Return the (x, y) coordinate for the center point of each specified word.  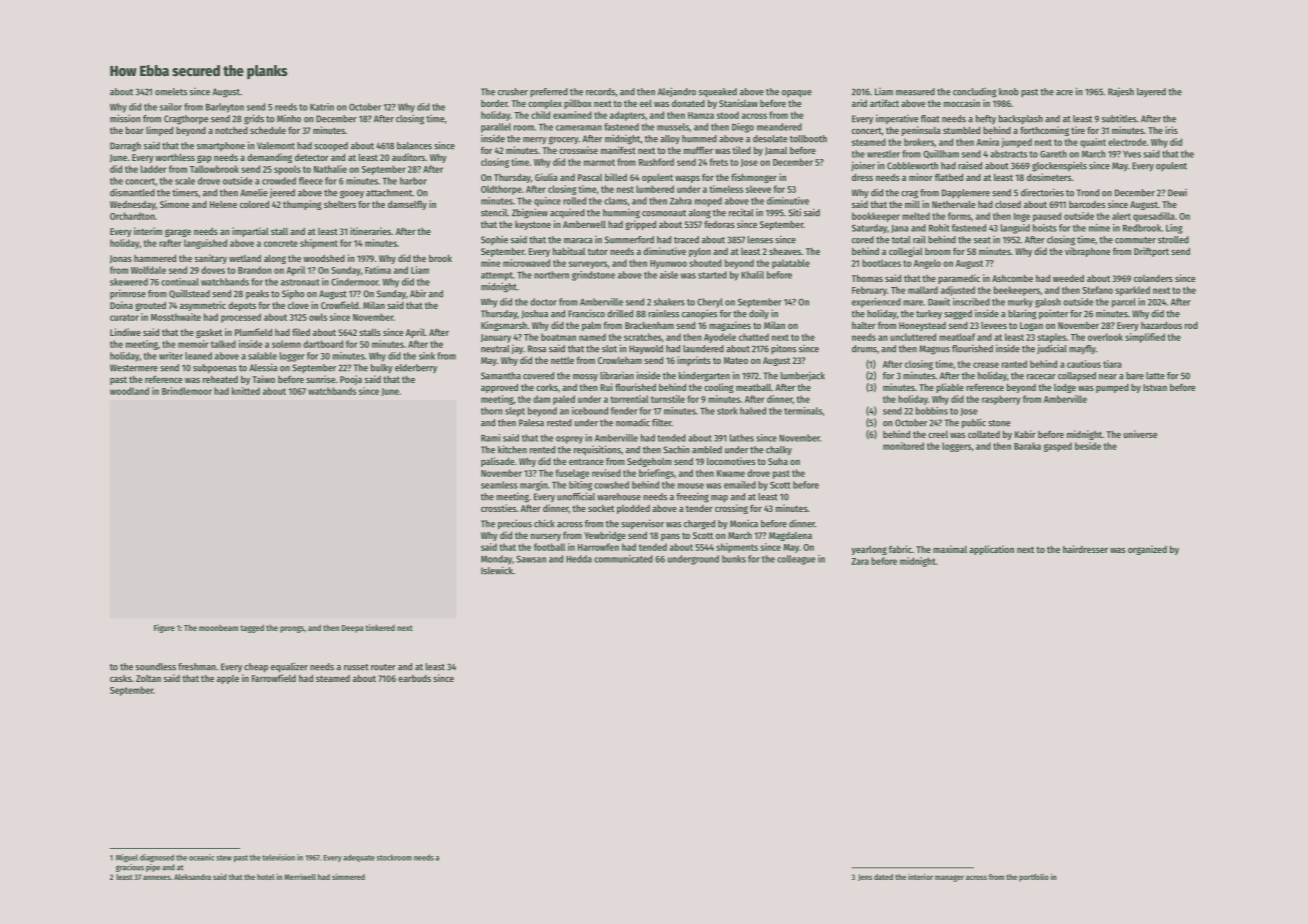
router (383, 667)
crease (986, 365)
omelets (171, 92)
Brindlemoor (187, 391)
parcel (1124, 303)
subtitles (1119, 118)
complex (545, 104)
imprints (694, 361)
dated (883, 877)
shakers (669, 302)
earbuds (414, 678)
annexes (157, 877)
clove (298, 305)
